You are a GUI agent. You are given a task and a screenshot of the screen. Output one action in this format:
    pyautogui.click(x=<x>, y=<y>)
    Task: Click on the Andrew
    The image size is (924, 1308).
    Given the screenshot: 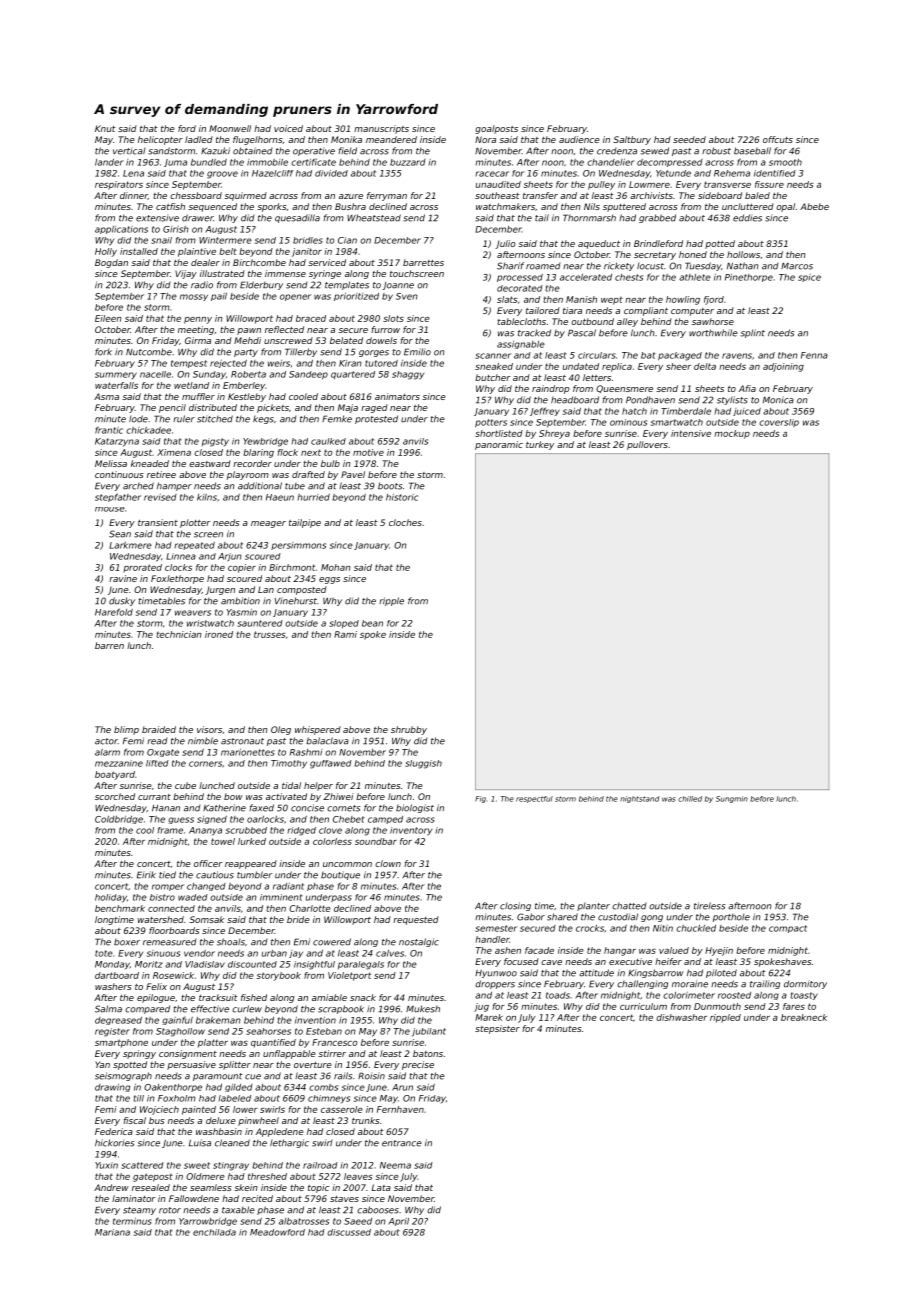 What is the action you would take?
    pyautogui.click(x=111, y=1187)
